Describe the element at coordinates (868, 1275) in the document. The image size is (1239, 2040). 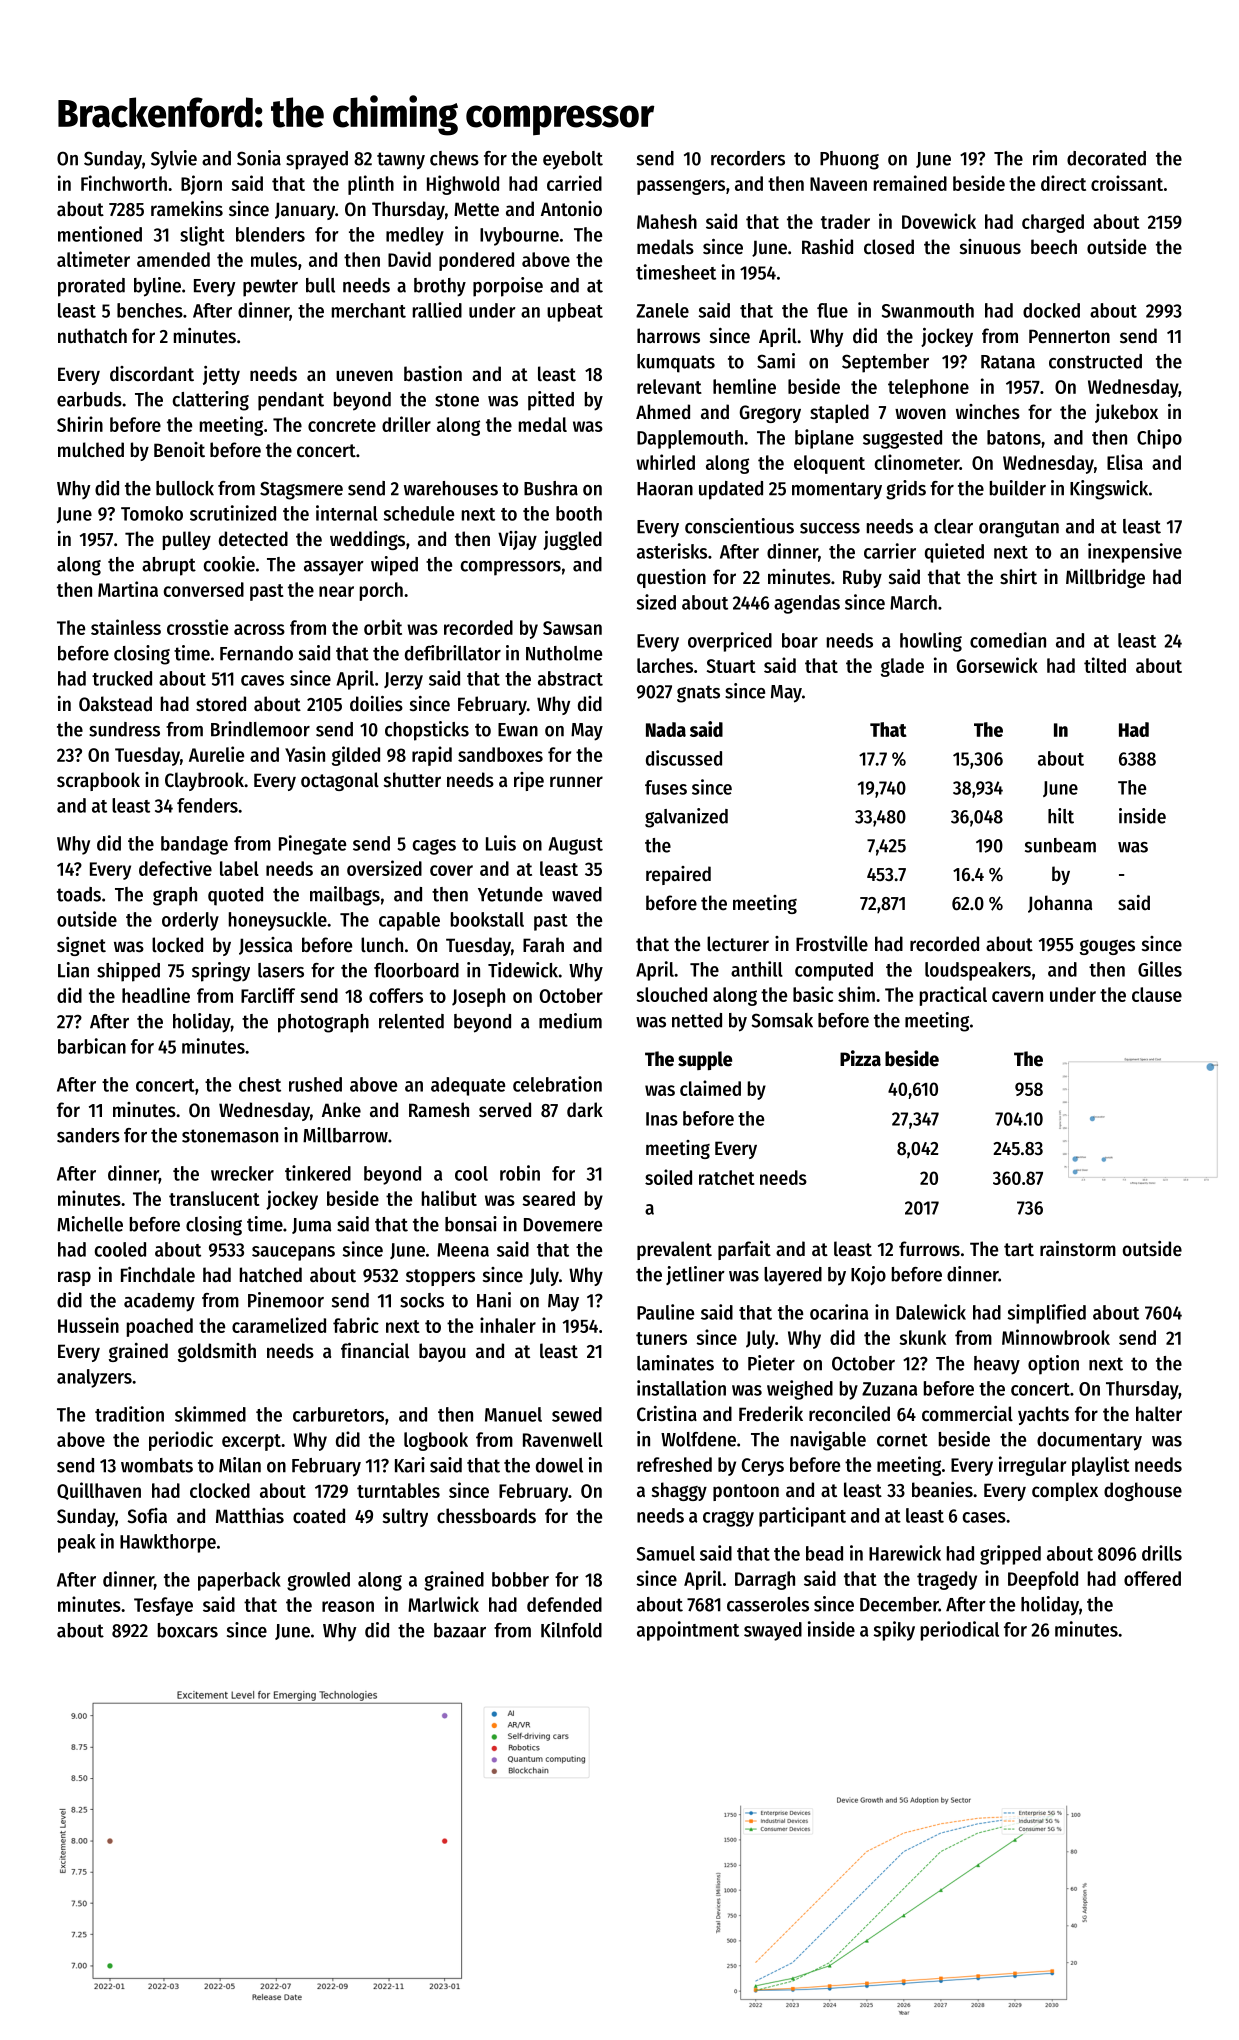
I see `Kojo` at that location.
